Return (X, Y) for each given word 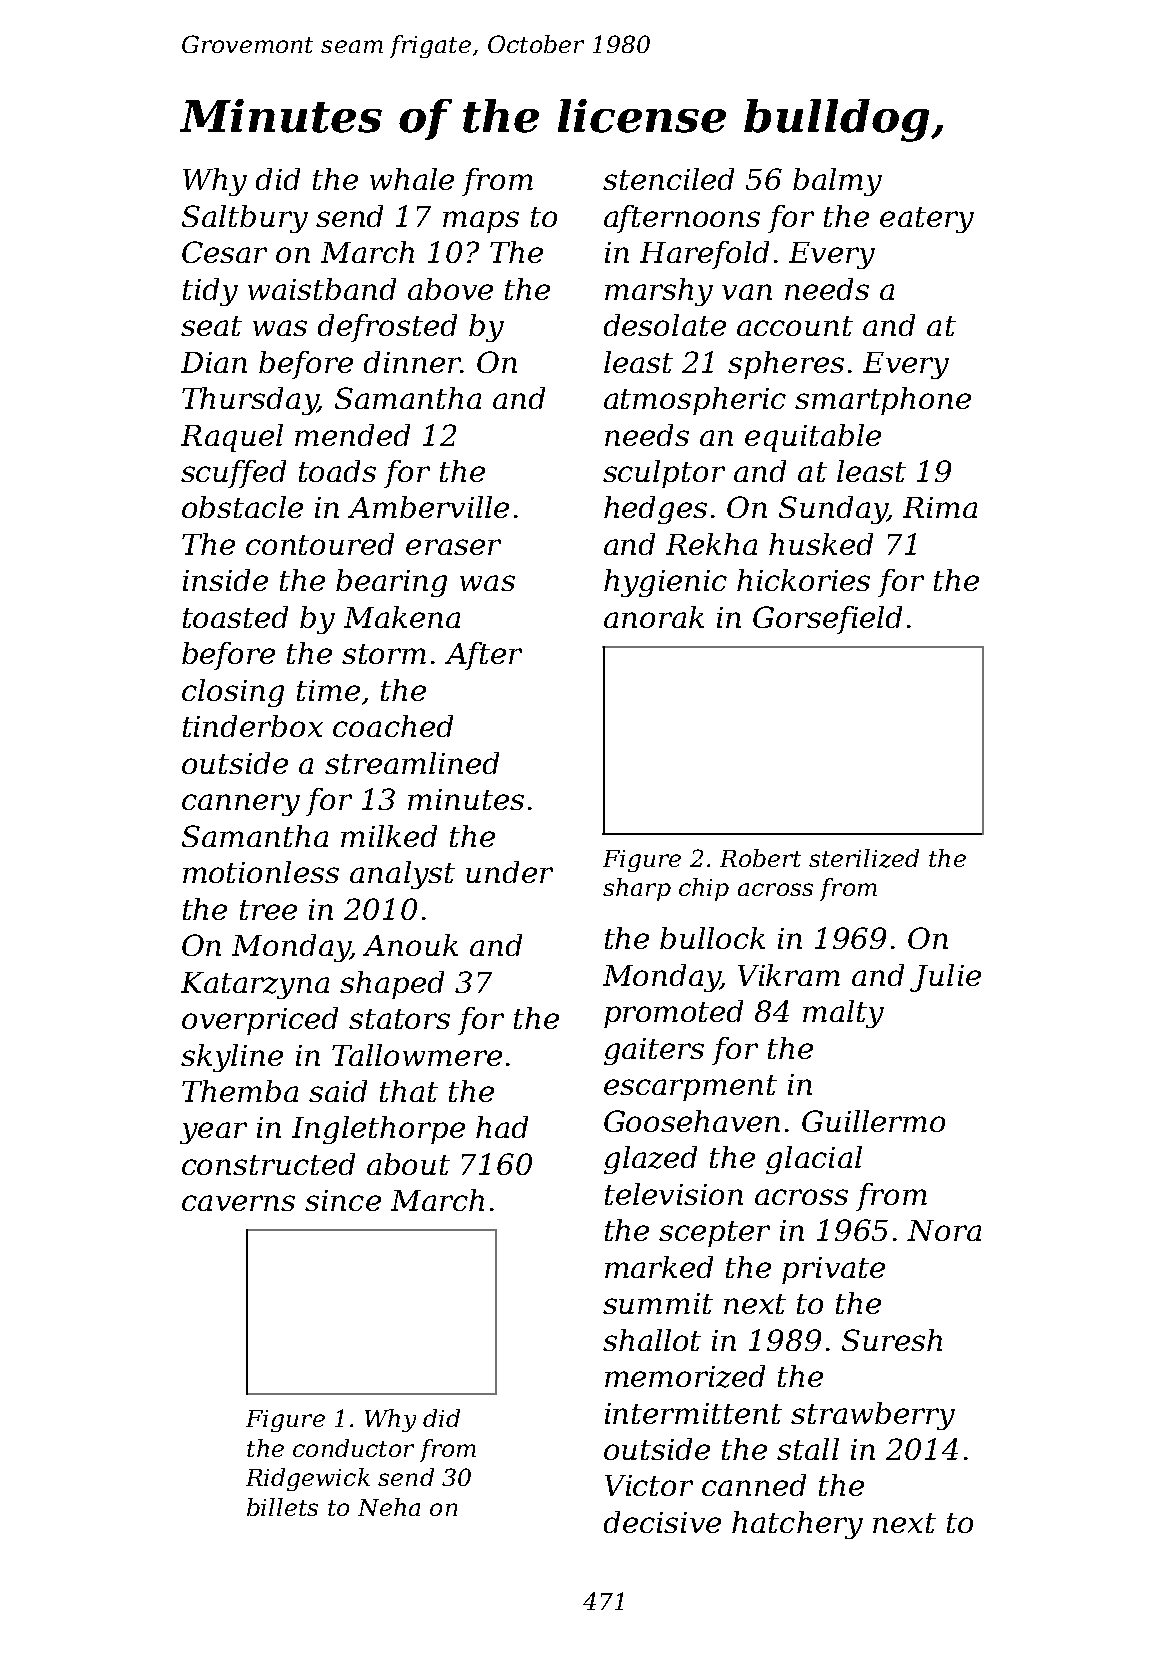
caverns (238, 1203)
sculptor (664, 474)
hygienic (665, 583)
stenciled (668, 179)
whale (412, 179)
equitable (813, 438)
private (833, 1270)
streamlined (412, 763)
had (502, 1127)
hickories (803, 580)
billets (282, 1507)
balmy (837, 182)
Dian (214, 362)
